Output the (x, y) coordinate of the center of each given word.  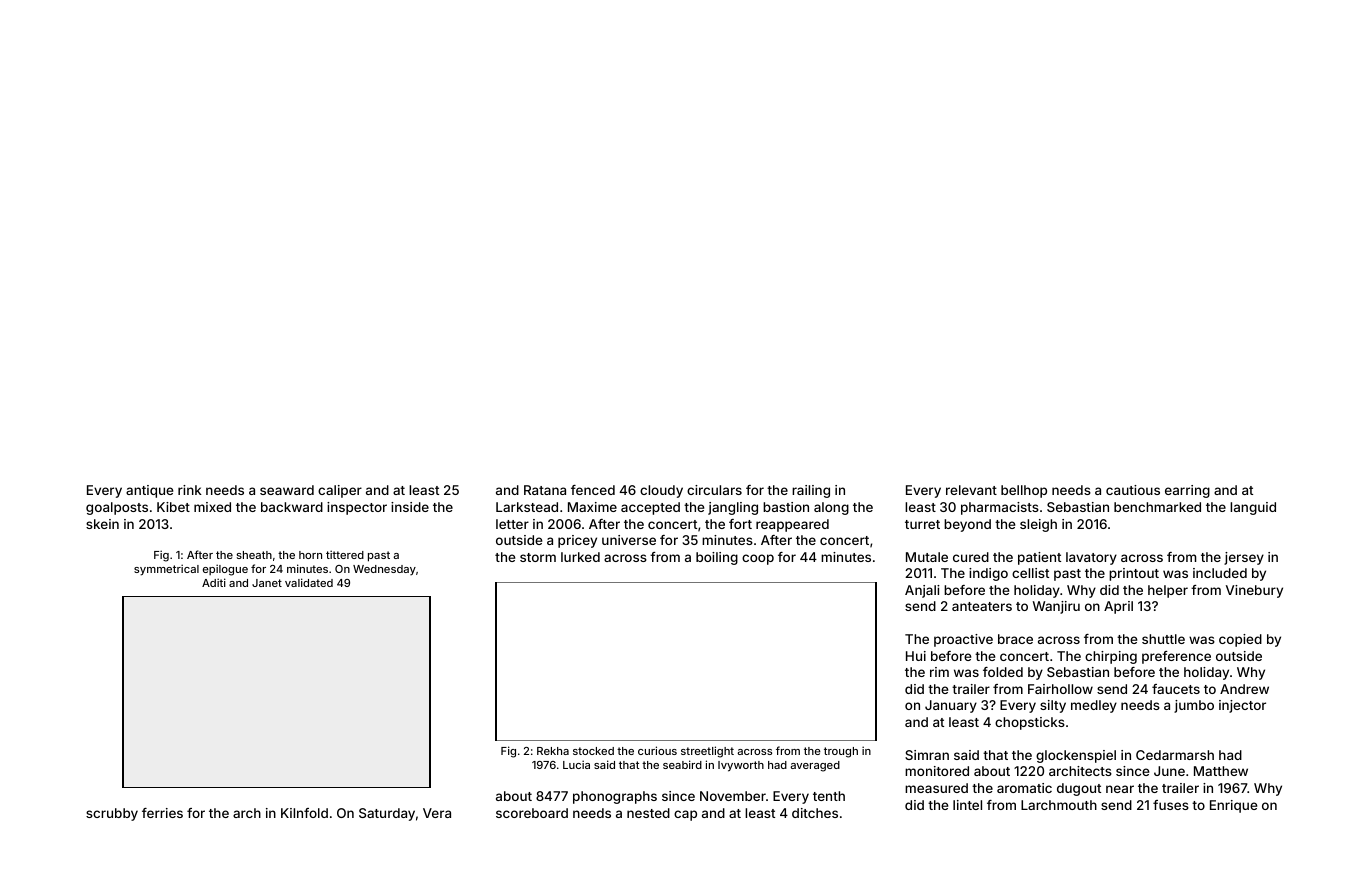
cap (685, 815)
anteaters (982, 606)
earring (1187, 491)
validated (309, 582)
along (831, 508)
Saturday (387, 814)
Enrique (1233, 806)
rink (190, 490)
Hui (916, 656)
